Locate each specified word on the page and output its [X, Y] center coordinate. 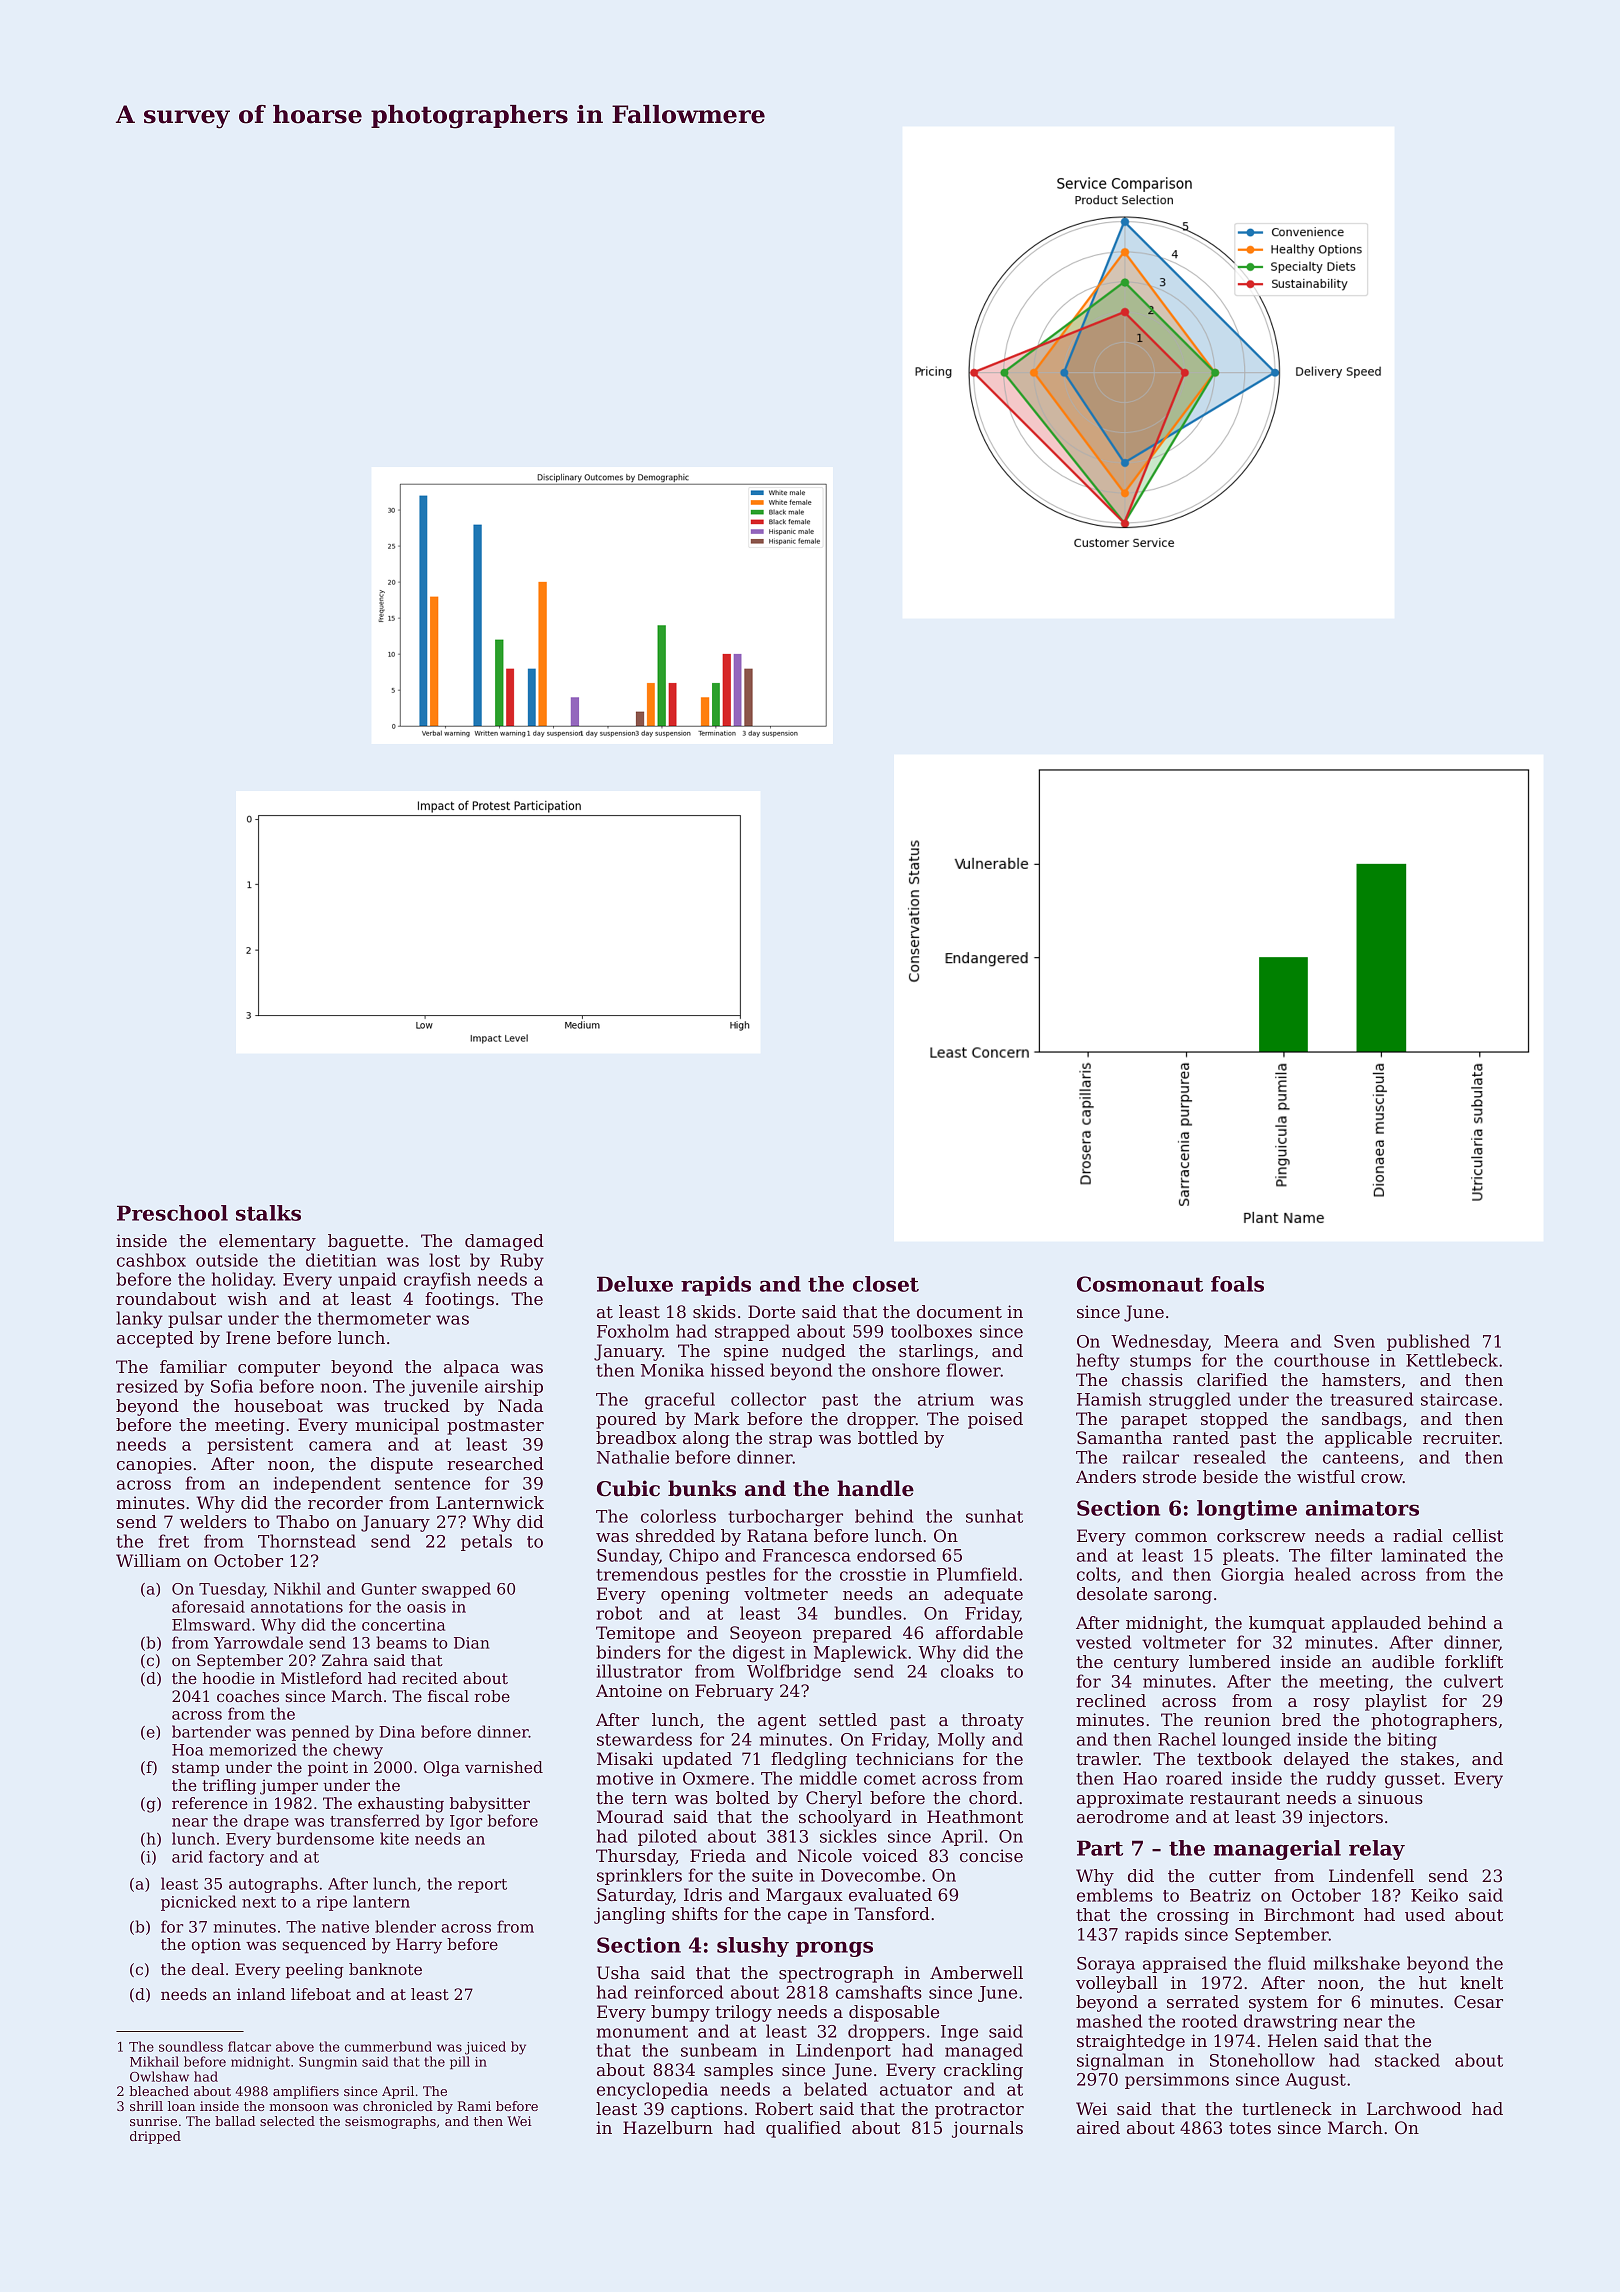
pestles [736, 1575]
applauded [1376, 1624]
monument [642, 2032]
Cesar [1478, 2001]
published [1428, 1342]
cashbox [151, 1260]
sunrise [153, 2121]
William [148, 1560]
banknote [385, 1969]
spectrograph [836, 1974]
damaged [504, 1242]
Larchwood [1414, 2108]
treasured [1371, 1399]
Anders [1106, 1476]
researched [495, 1463]
